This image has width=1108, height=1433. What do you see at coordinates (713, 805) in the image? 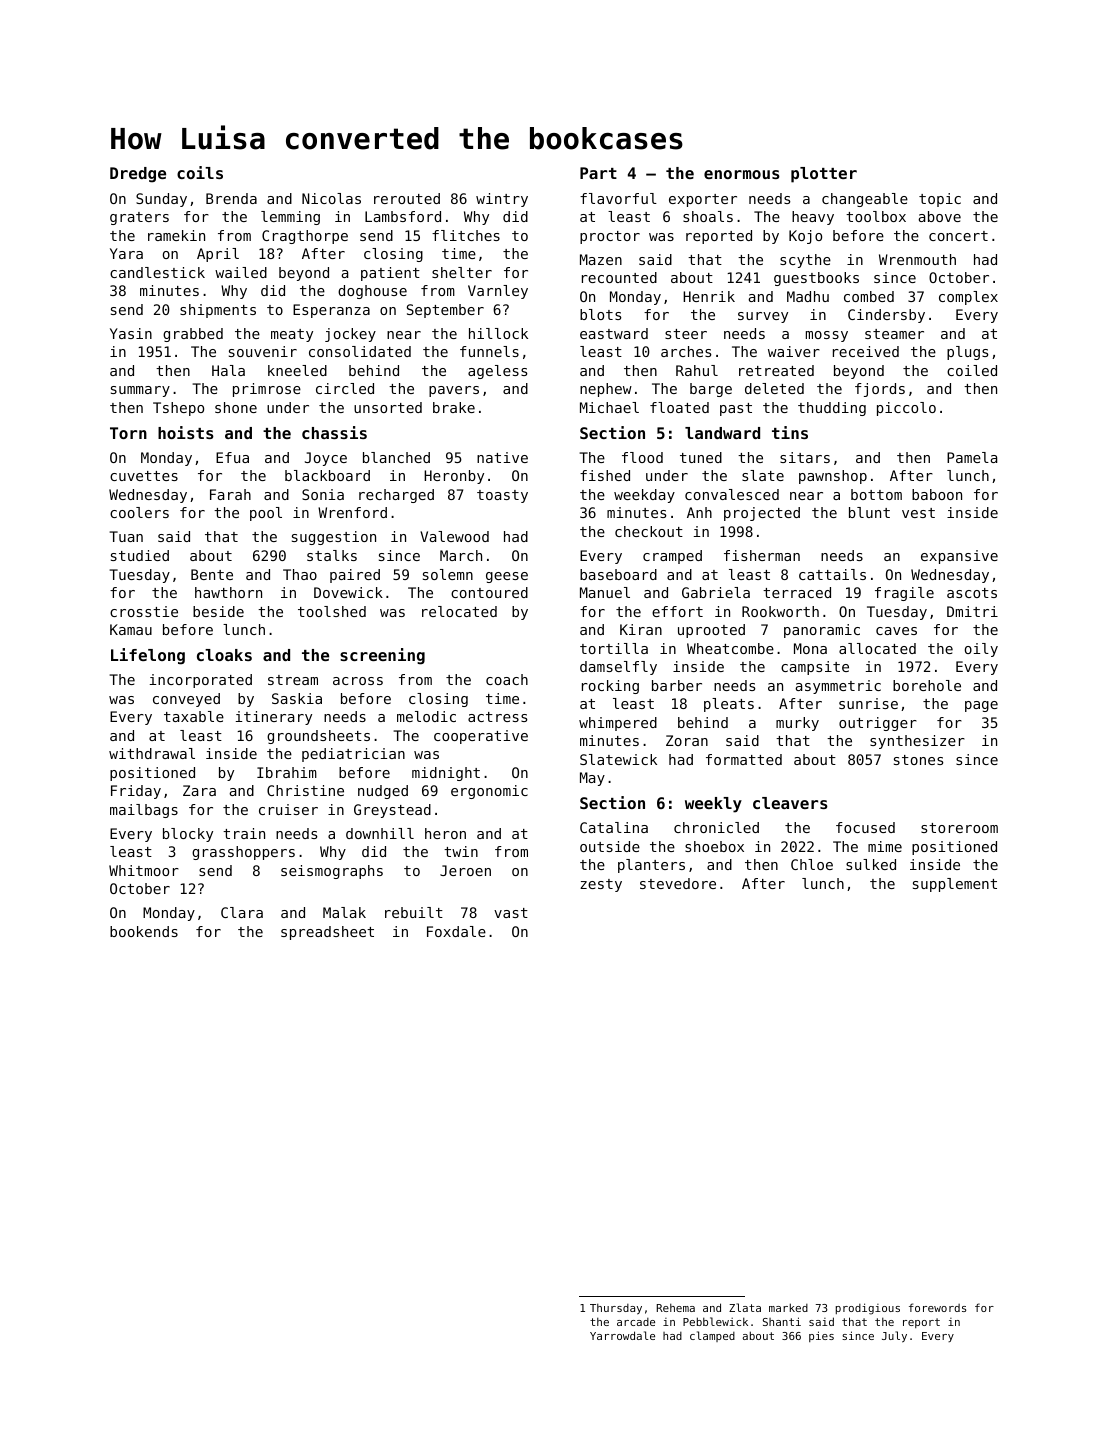
I see `weekly` at bounding box center [713, 805].
